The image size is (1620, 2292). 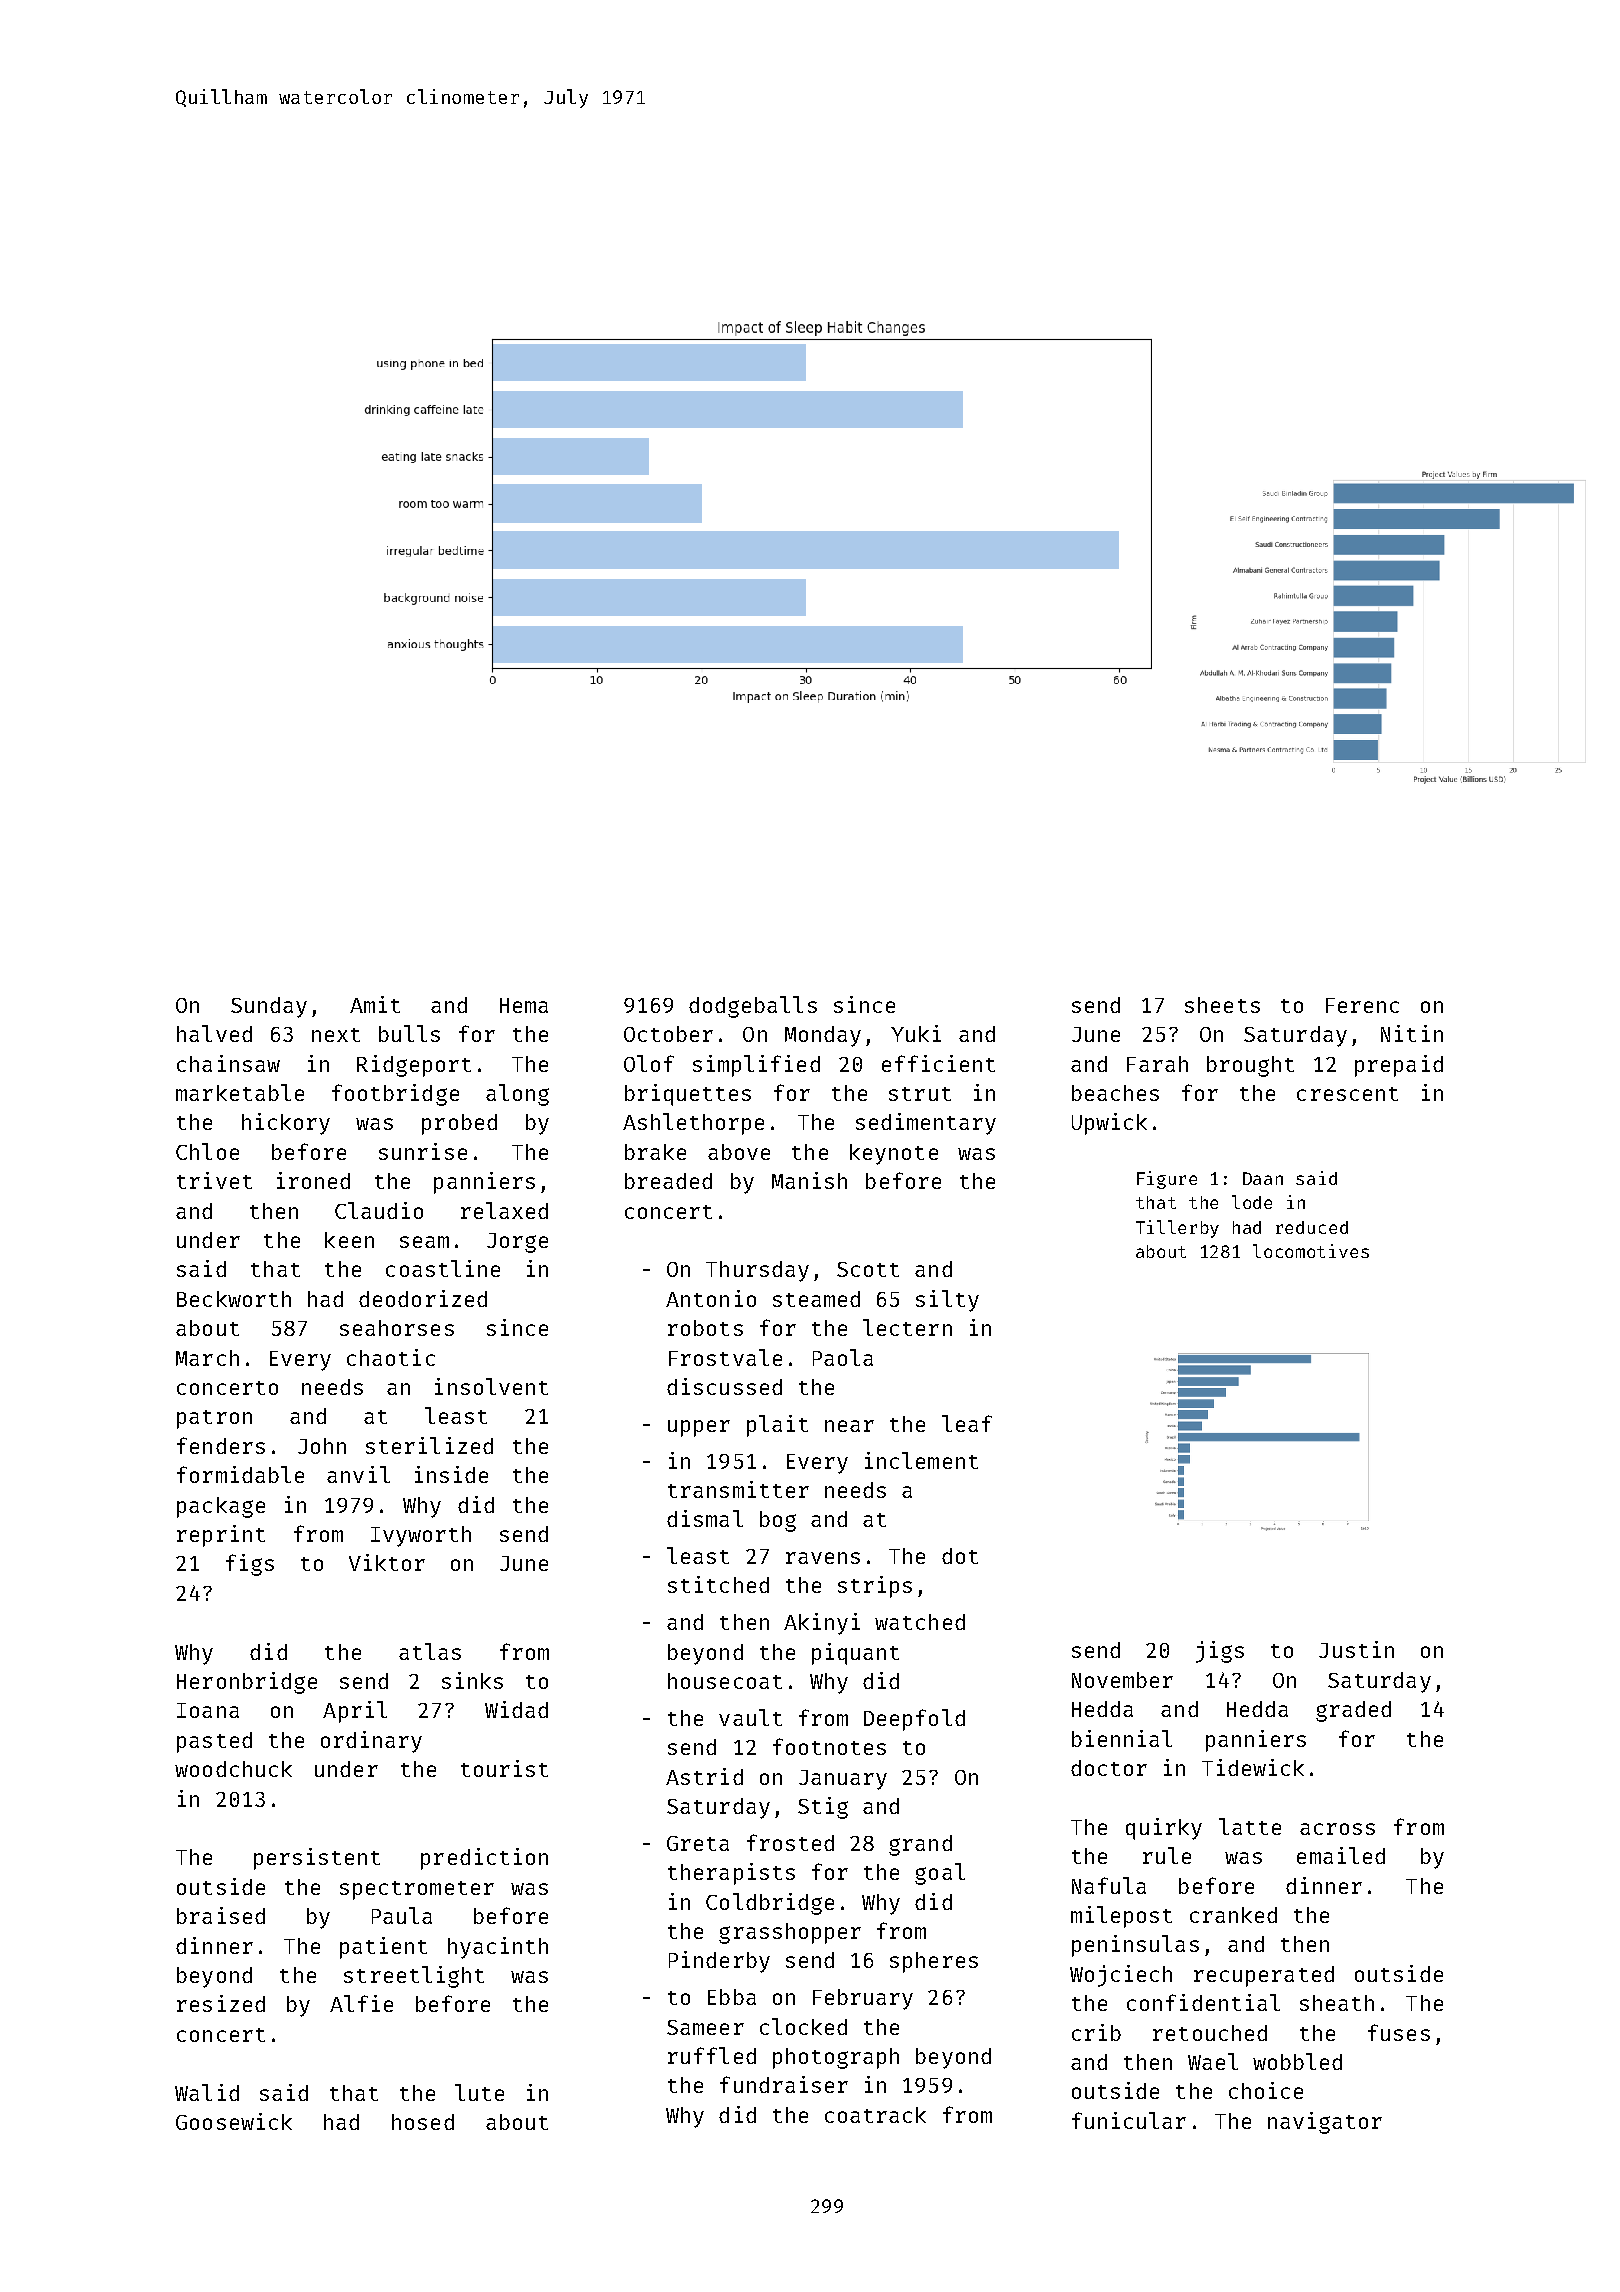 What do you see at coordinates (423, 2122) in the document?
I see `hosed` at bounding box center [423, 2122].
